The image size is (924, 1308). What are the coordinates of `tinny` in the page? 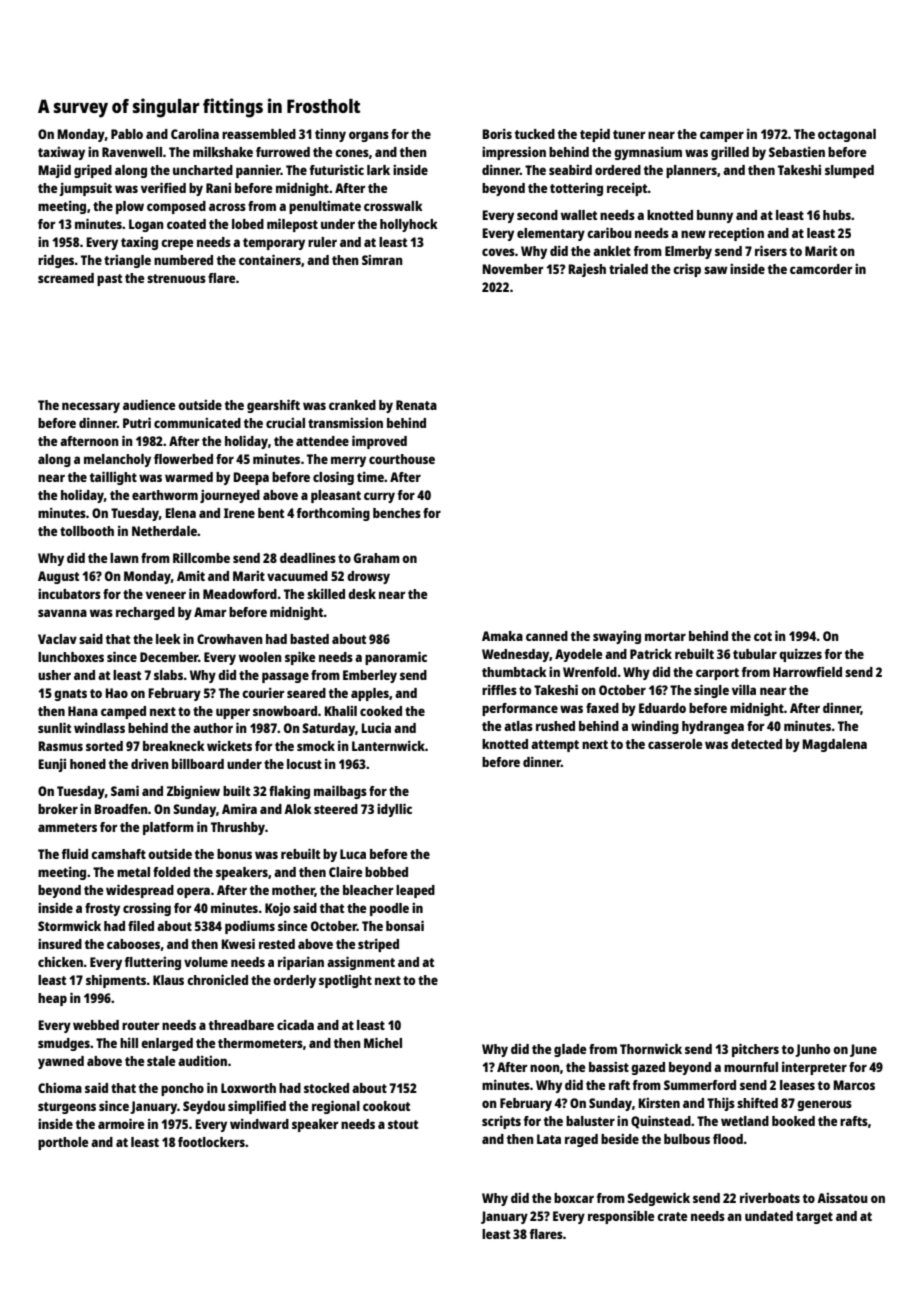 It's located at (330, 135).
